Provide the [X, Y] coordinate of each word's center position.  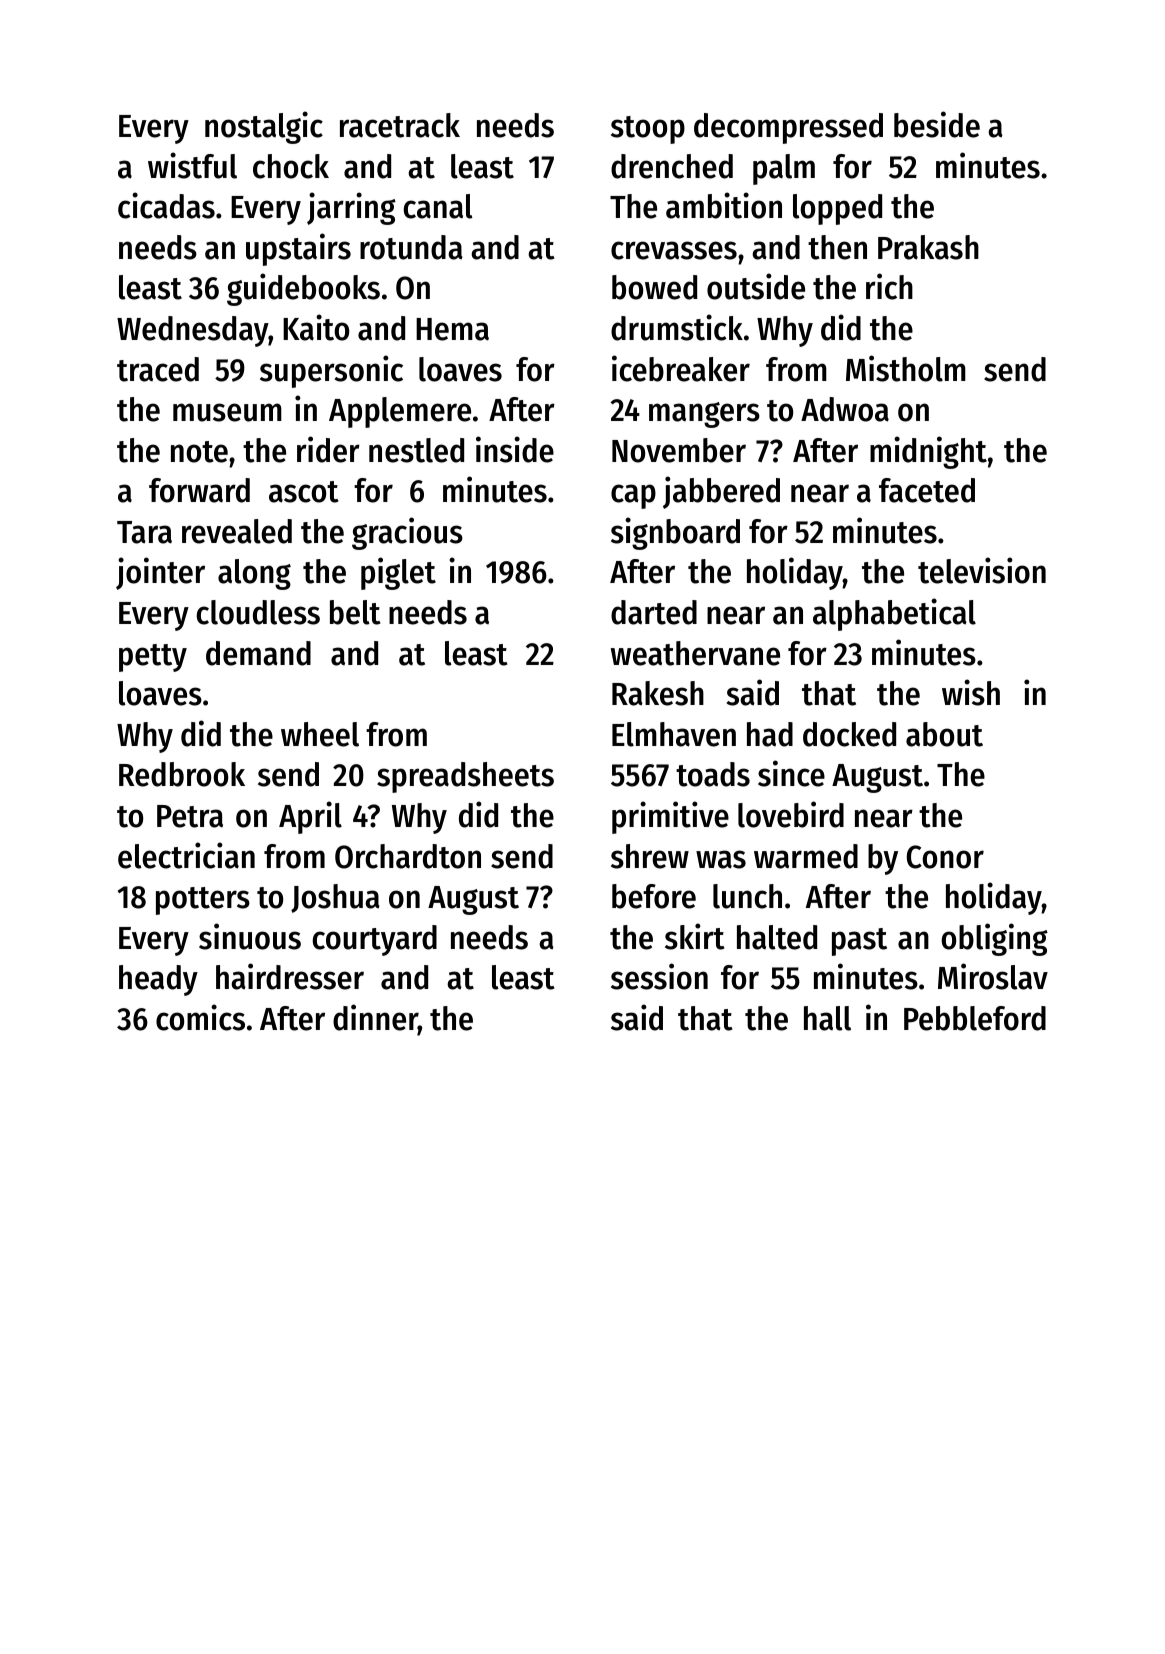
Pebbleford [975, 1018]
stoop [648, 130]
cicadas [166, 205]
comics [200, 1017]
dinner [375, 1017]
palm [784, 169]
